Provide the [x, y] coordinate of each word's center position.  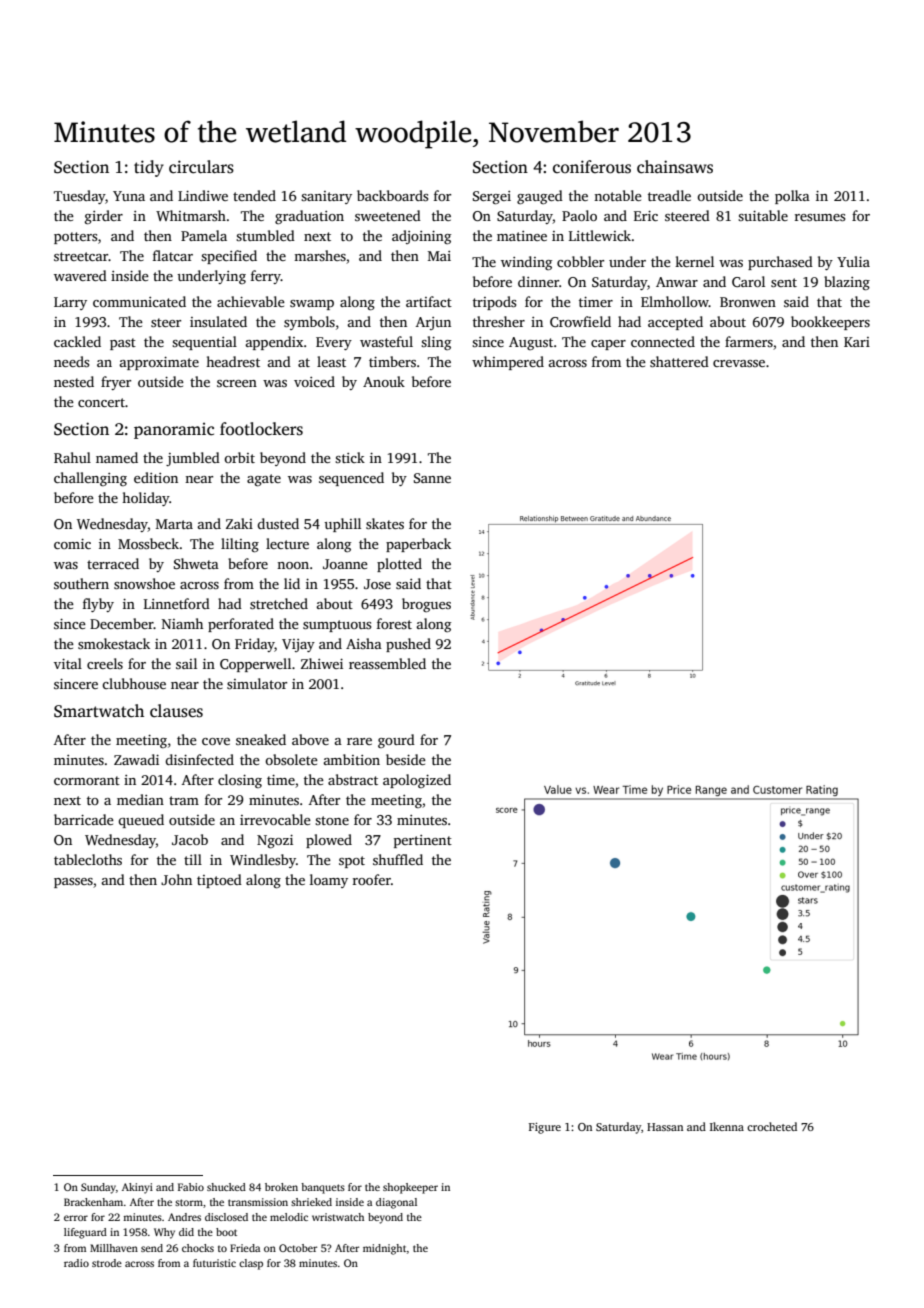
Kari [857, 342]
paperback [418, 545]
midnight [385, 1249]
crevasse [739, 363]
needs [71, 361]
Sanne [432, 478]
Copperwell [255, 665]
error [76, 1218]
